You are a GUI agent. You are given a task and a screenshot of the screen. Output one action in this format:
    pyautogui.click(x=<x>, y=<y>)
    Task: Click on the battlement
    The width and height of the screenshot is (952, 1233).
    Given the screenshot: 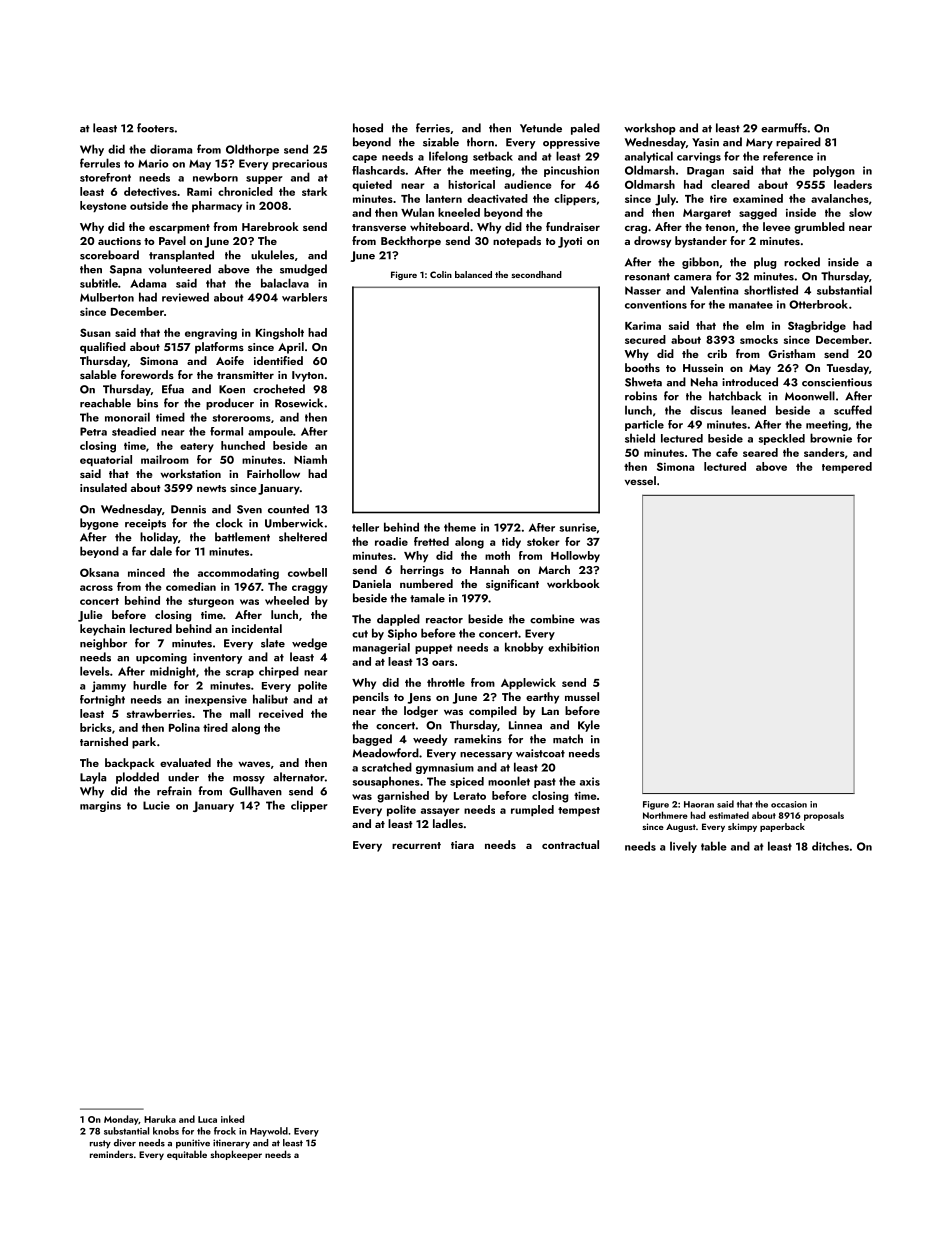 What is the action you would take?
    pyautogui.click(x=242, y=537)
